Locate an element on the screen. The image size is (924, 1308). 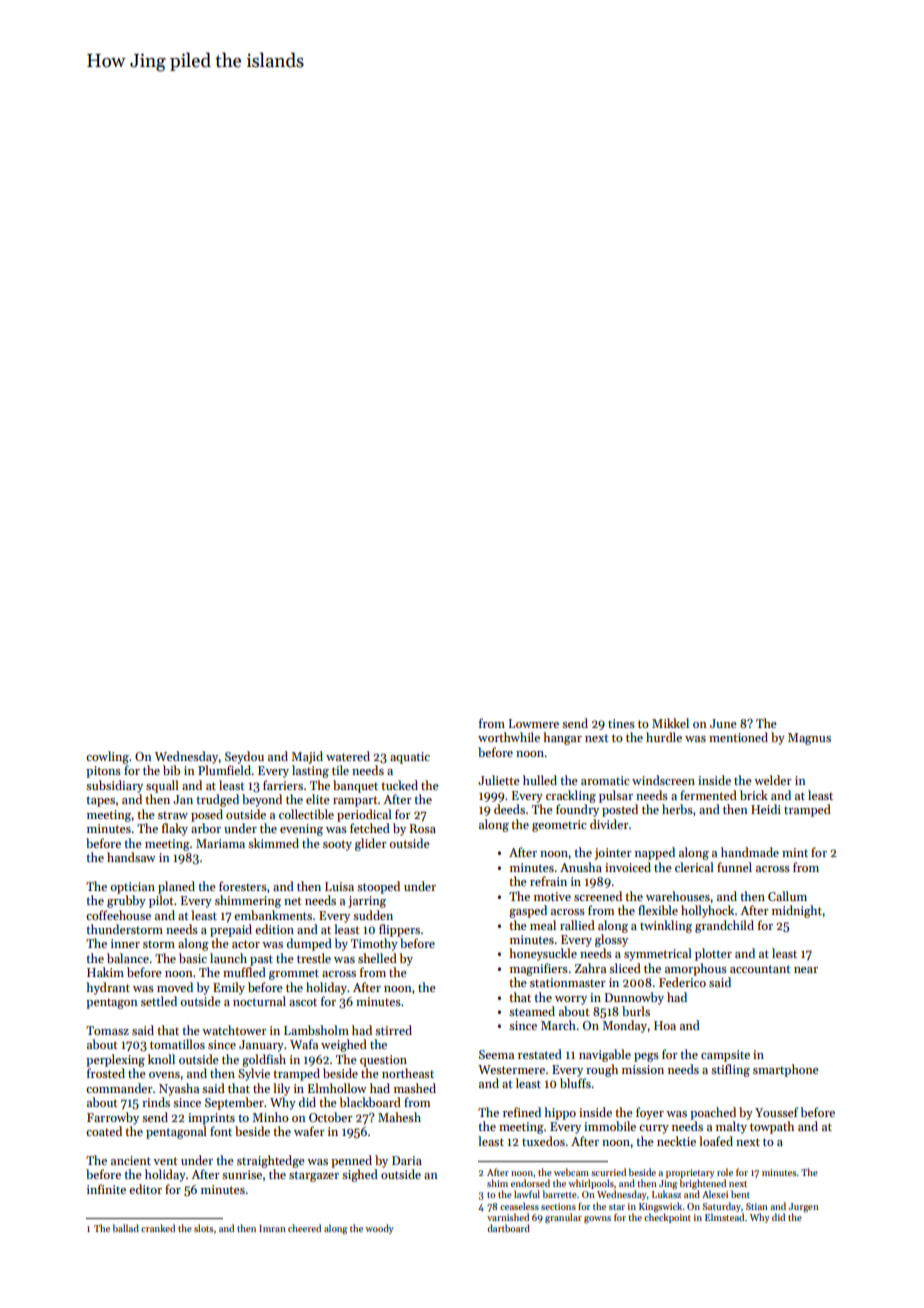
Lowmere is located at coordinates (534, 723).
